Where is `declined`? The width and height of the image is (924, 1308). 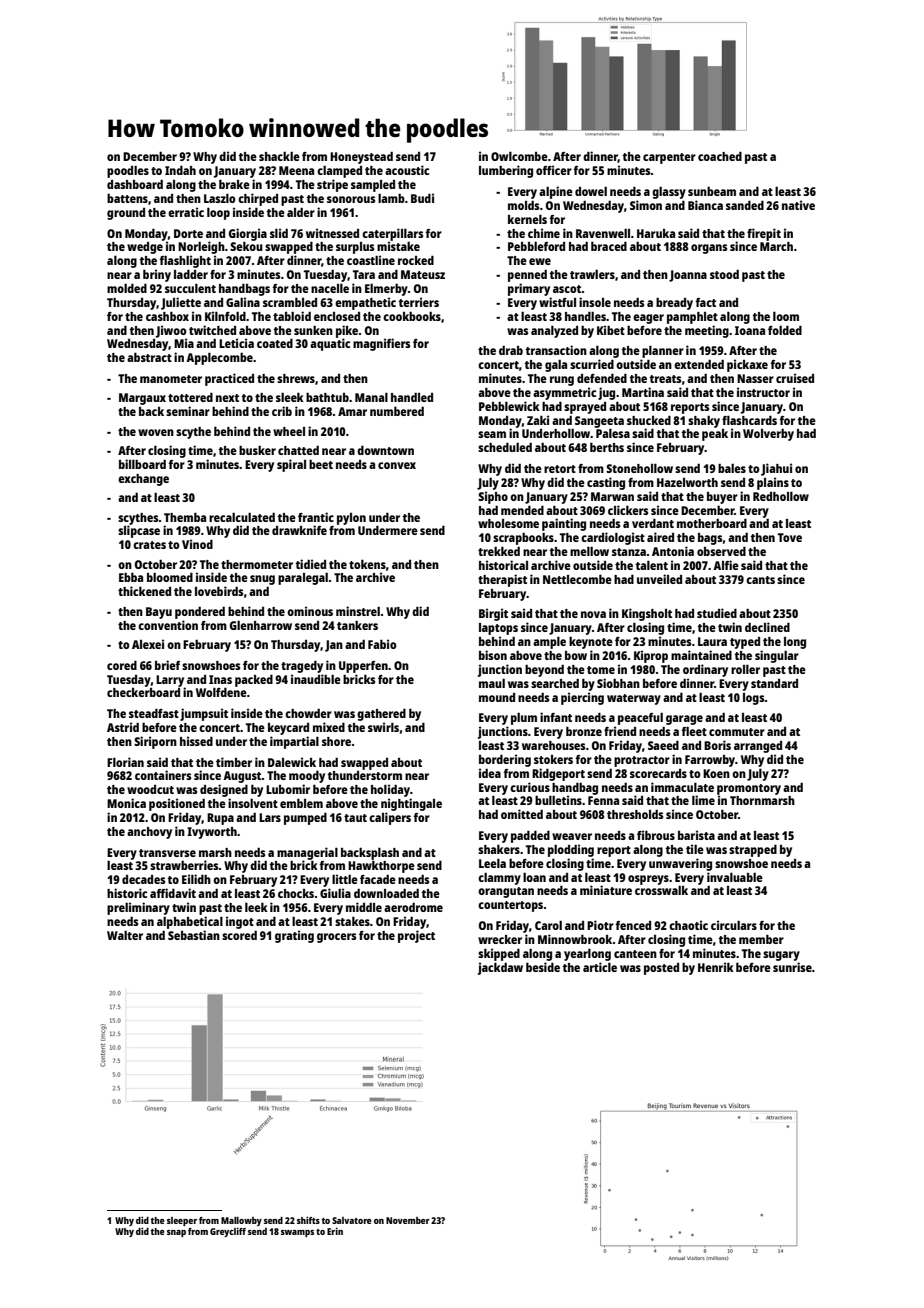
declined is located at coordinates (767, 627).
